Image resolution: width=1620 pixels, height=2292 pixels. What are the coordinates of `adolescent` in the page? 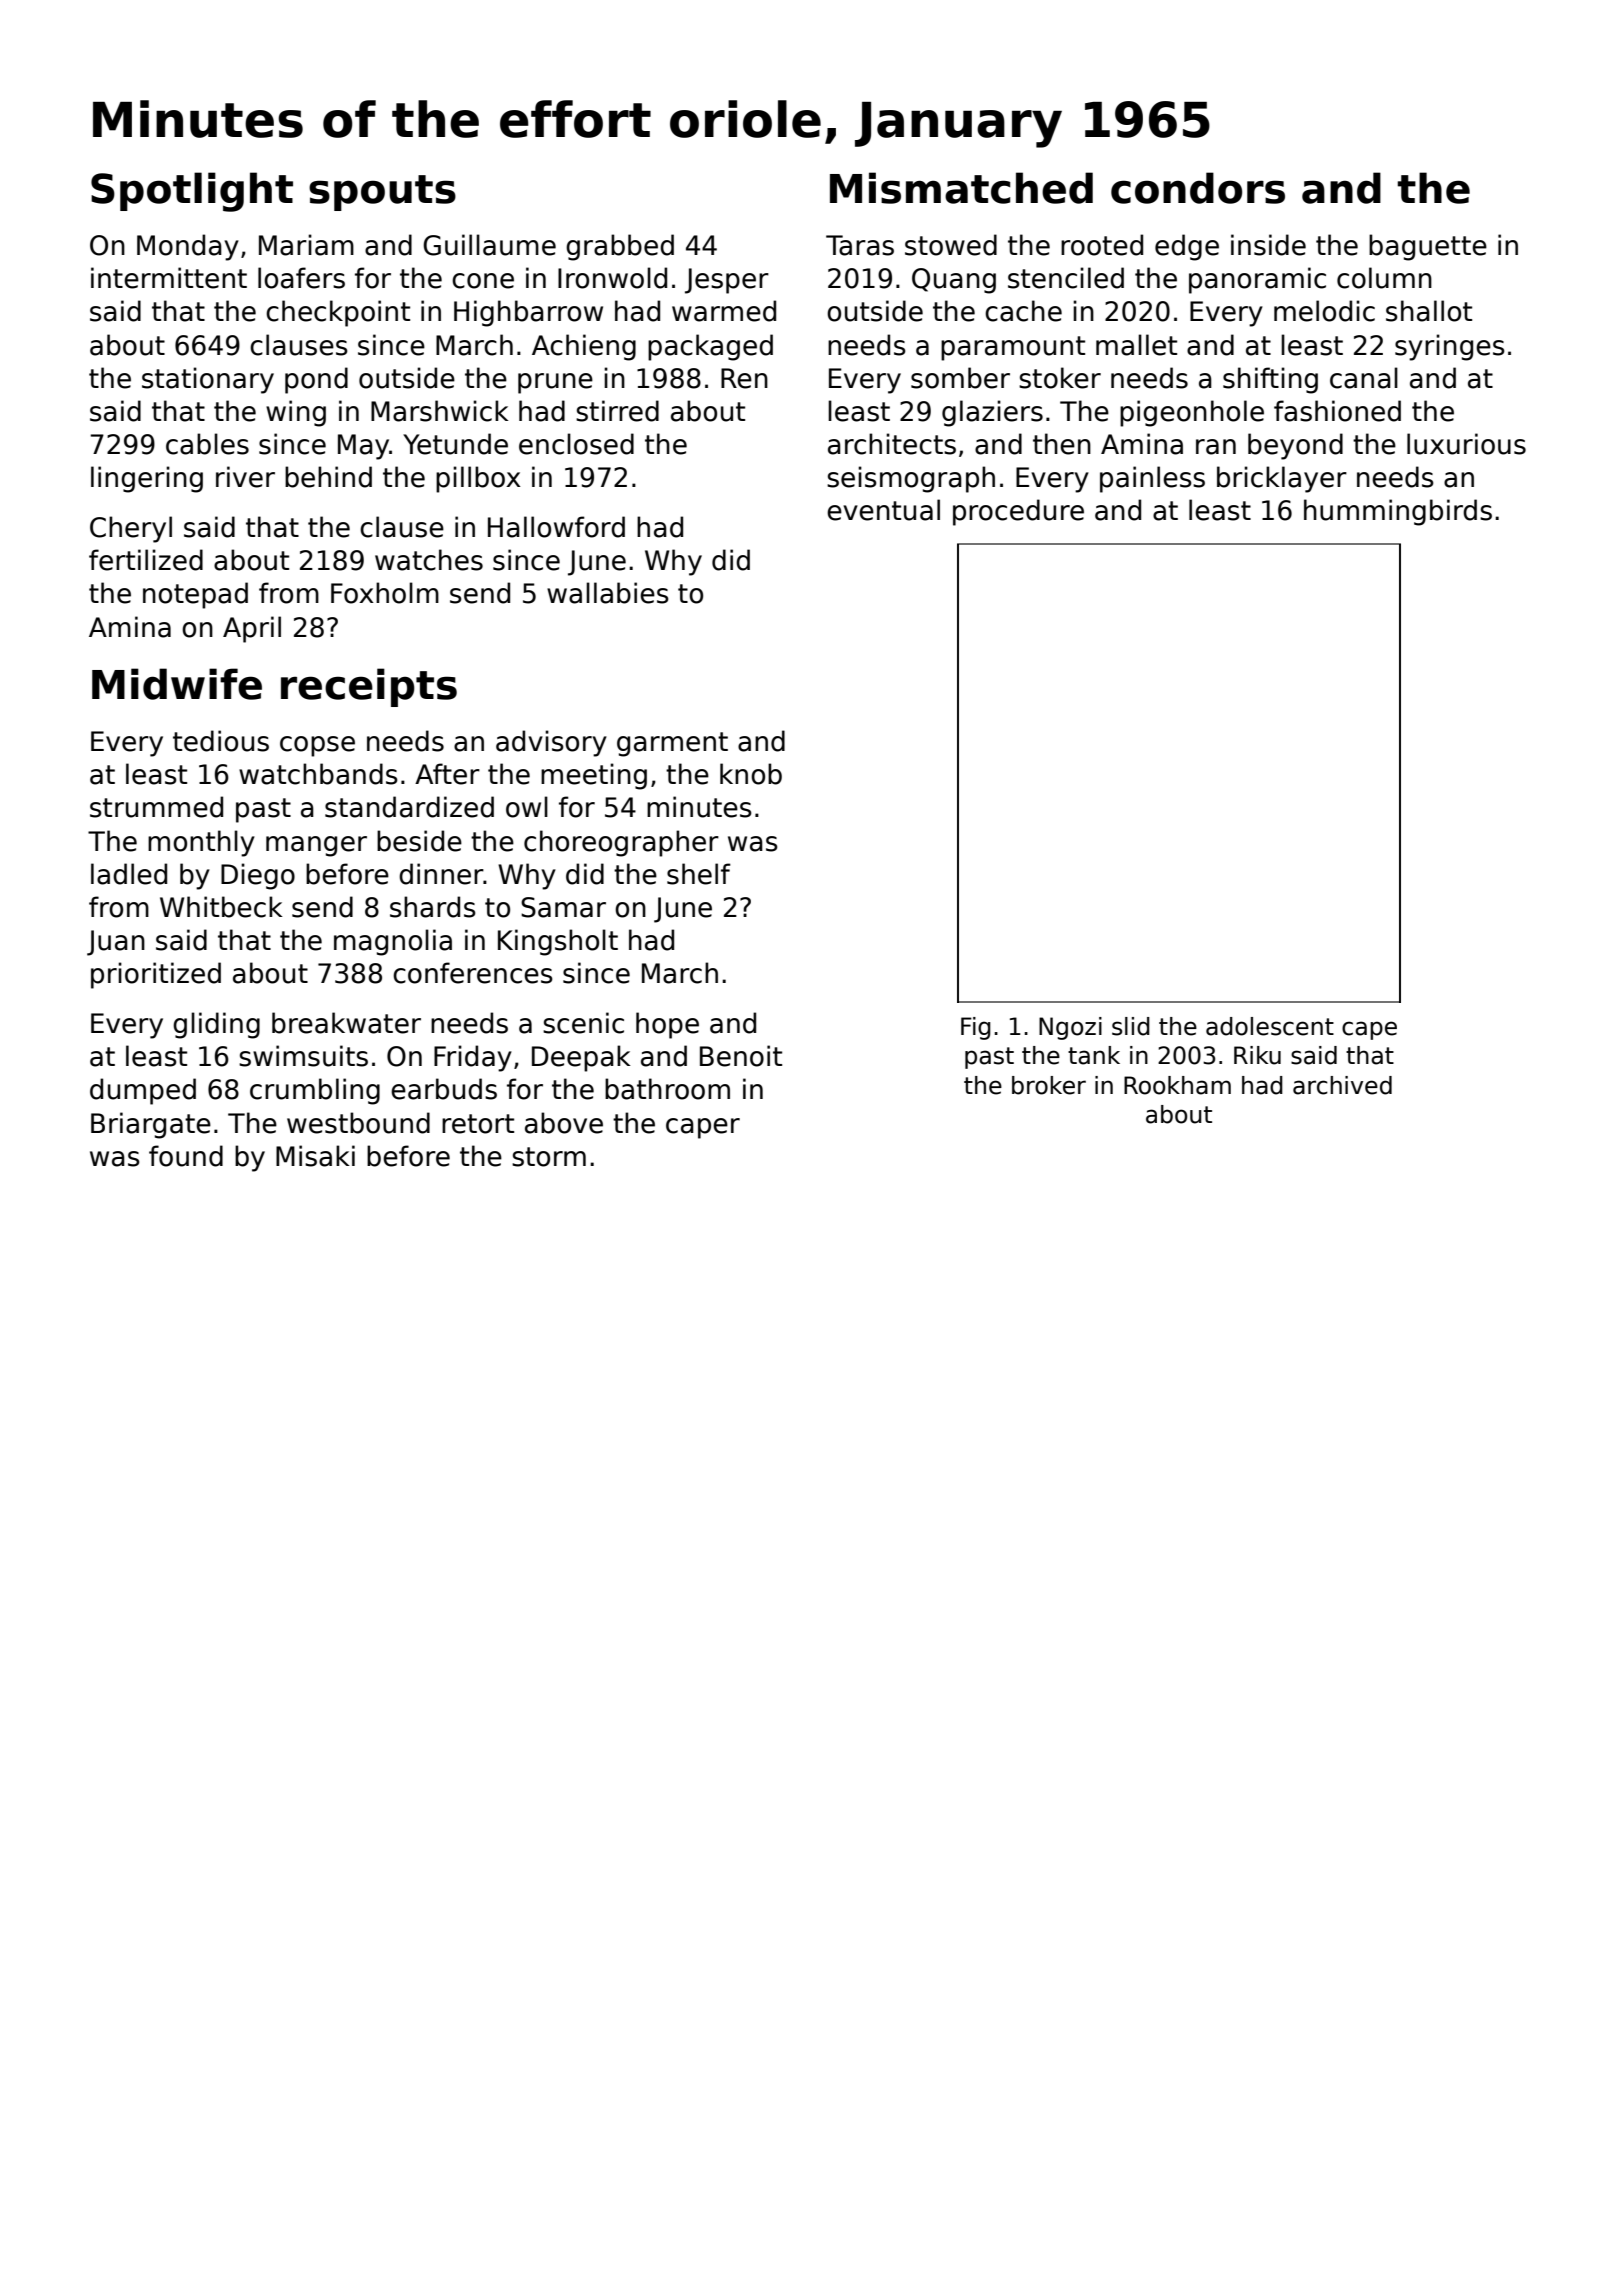 It's located at (1270, 1026).
